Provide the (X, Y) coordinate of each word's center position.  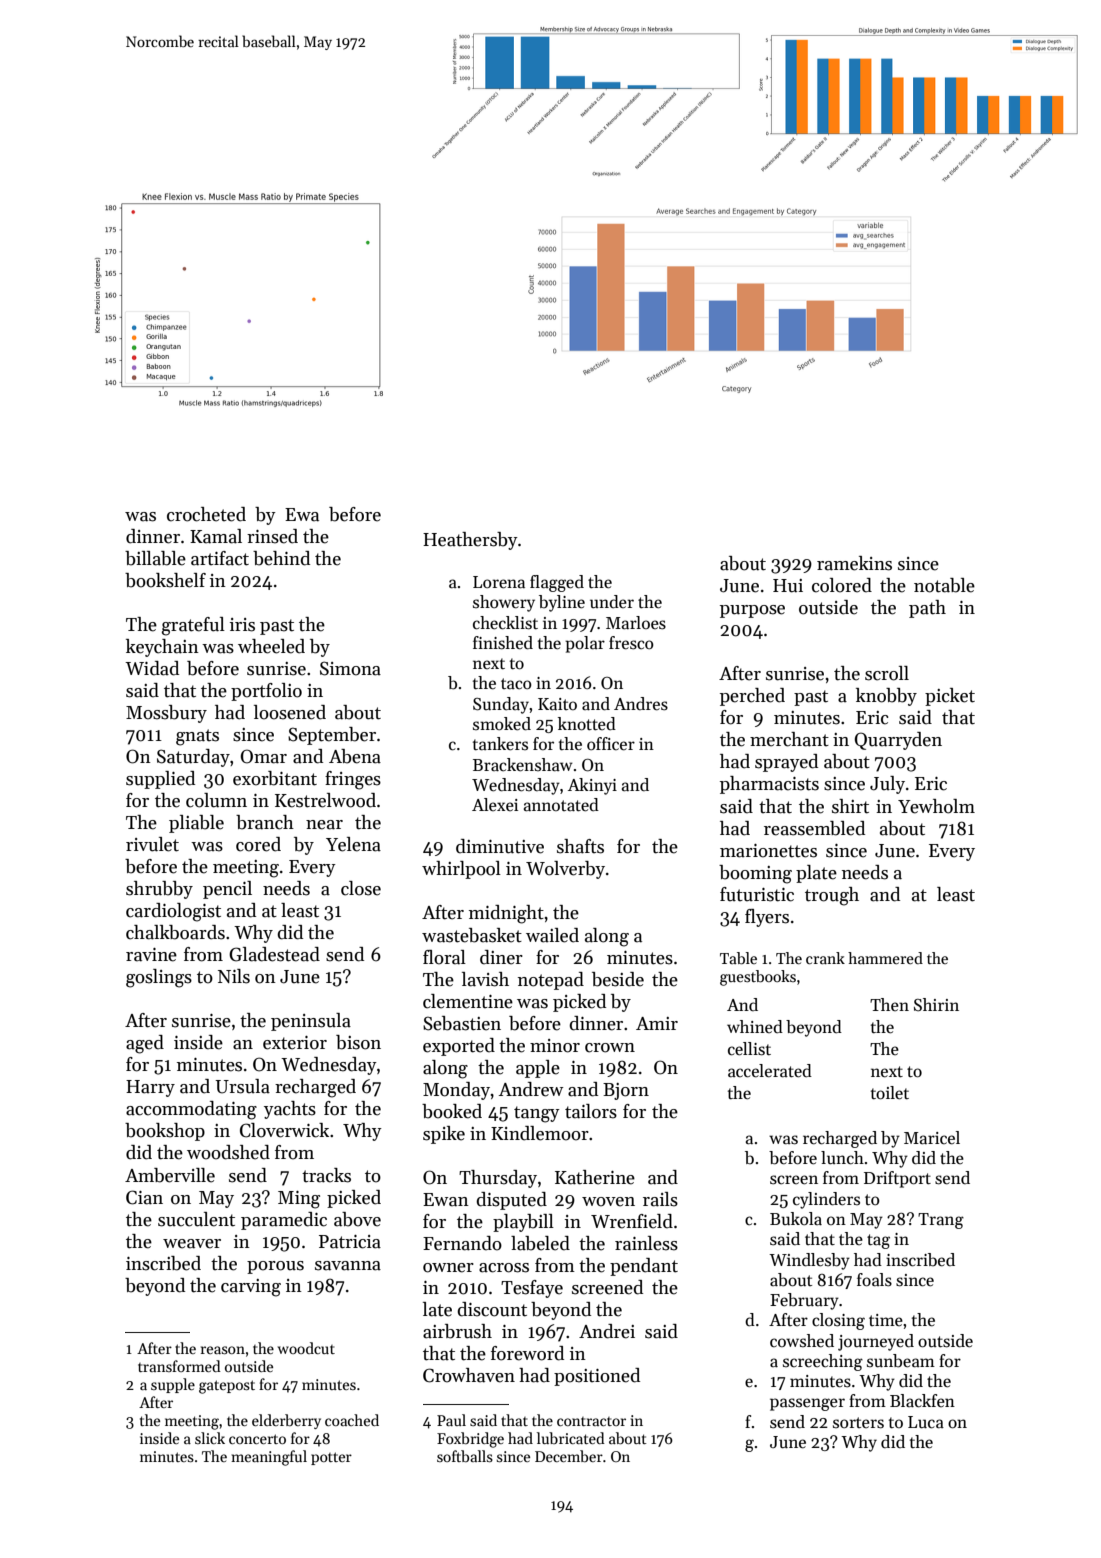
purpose (752, 611)
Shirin (936, 1005)
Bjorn (626, 1091)
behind (281, 558)
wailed (552, 935)
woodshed (228, 1152)
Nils (234, 976)
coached (352, 1420)
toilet (890, 1093)
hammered (885, 958)
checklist (505, 623)
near (324, 825)
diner (501, 957)
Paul (451, 1420)
